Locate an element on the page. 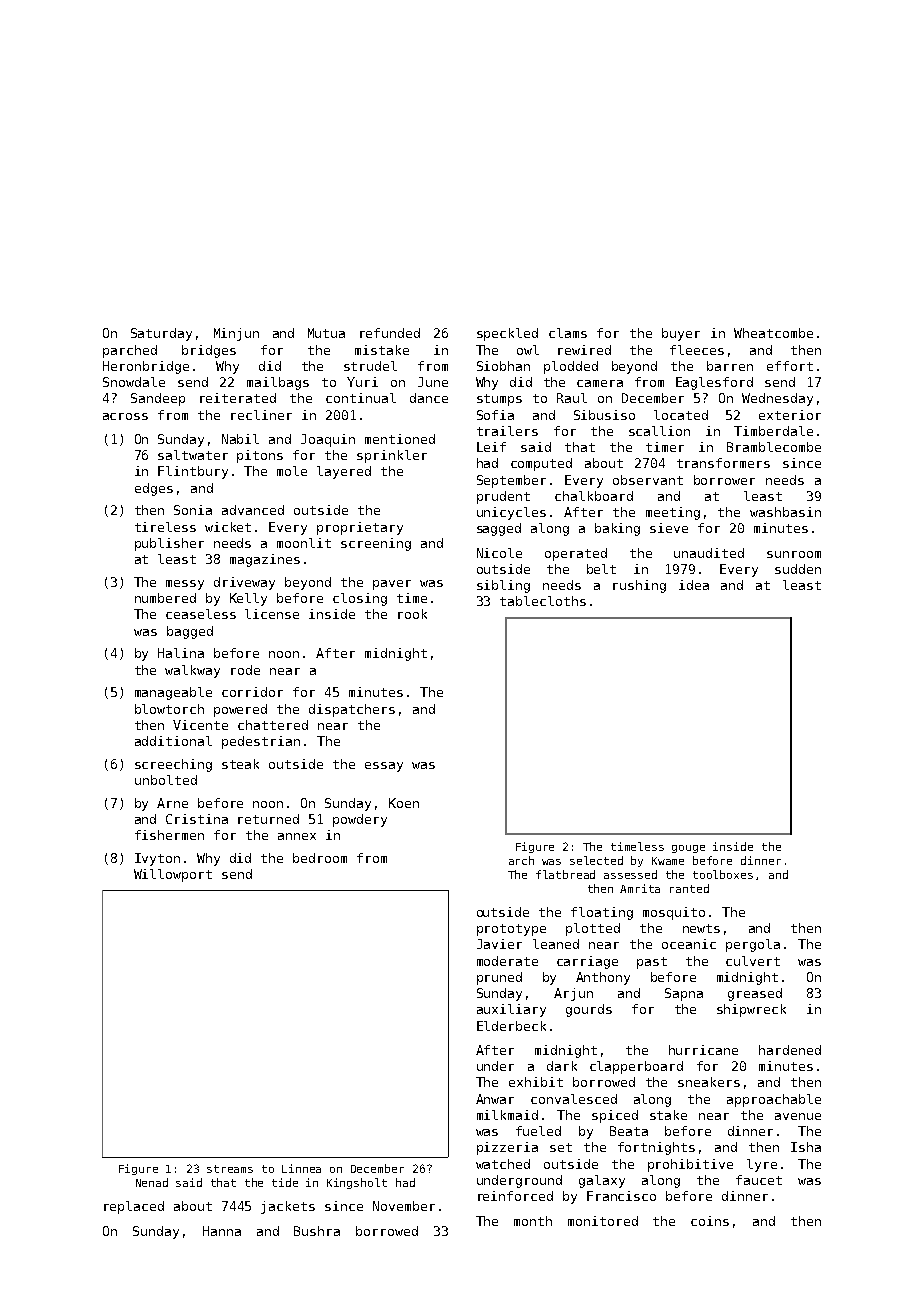 This document has width=924, height=1308. Anwar is located at coordinates (495, 1099).
